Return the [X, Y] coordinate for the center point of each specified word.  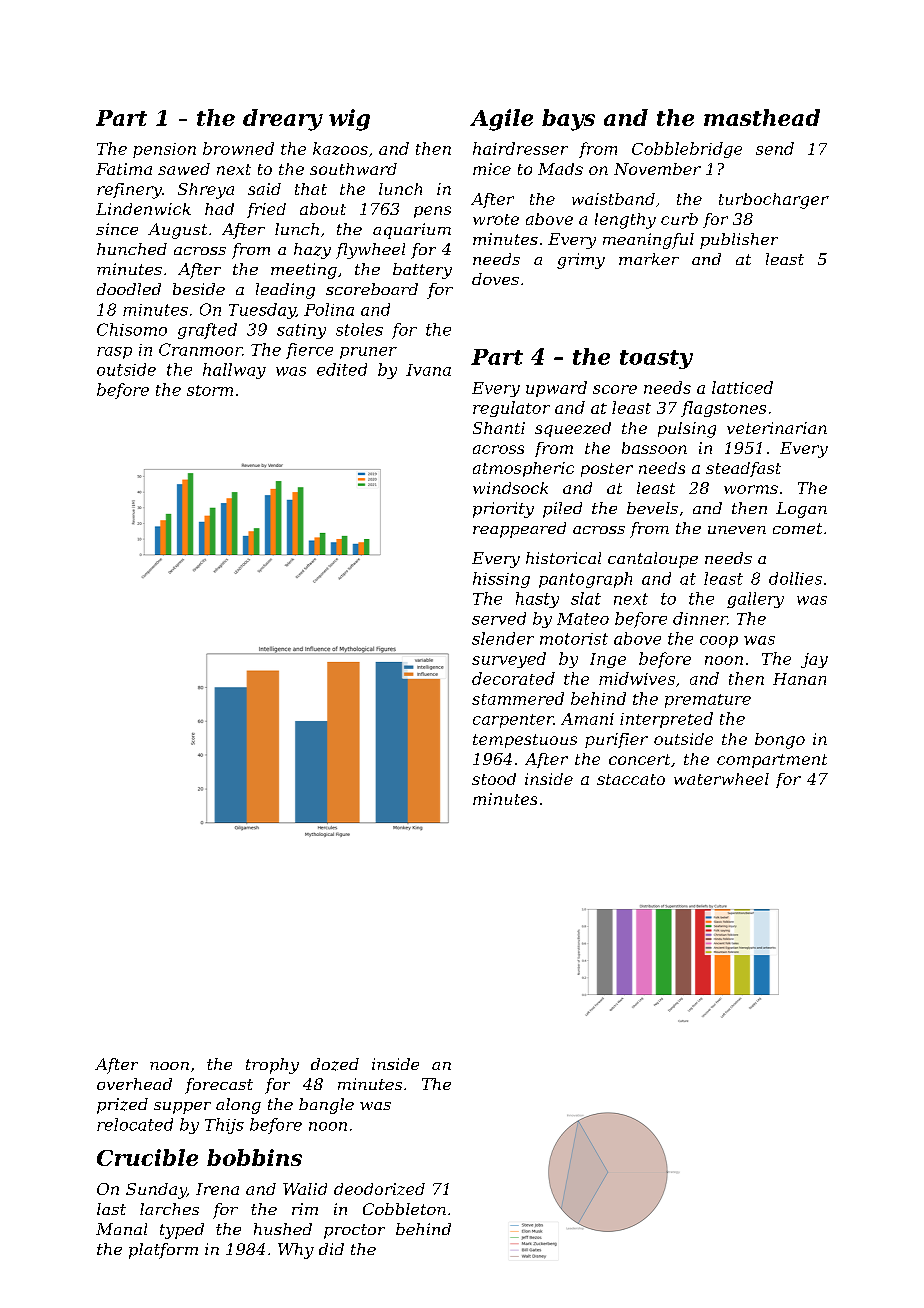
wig [349, 120]
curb [679, 219]
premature [708, 701]
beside [199, 289]
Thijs [224, 1126]
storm [210, 390]
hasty [537, 600]
